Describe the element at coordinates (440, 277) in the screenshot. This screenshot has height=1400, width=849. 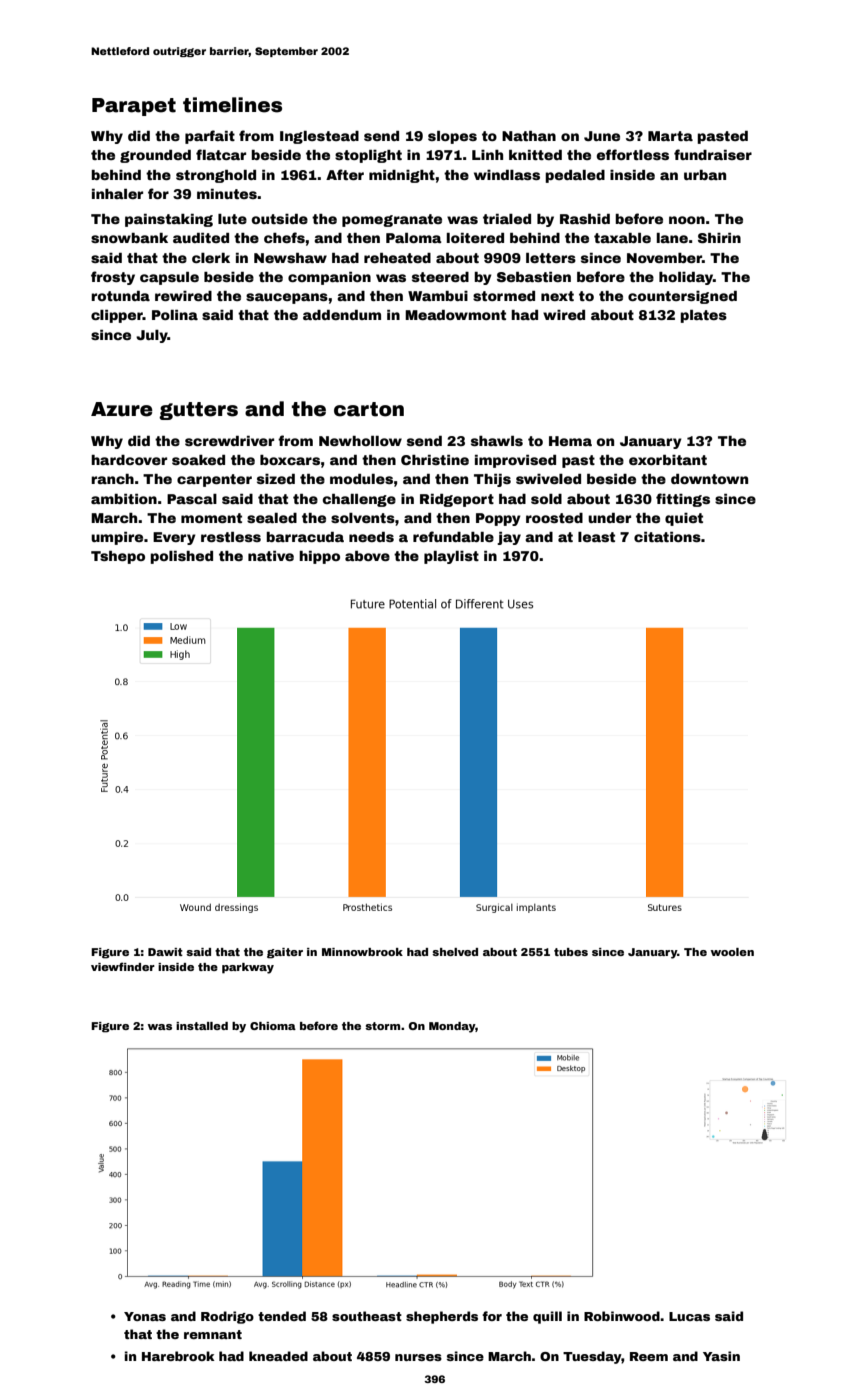
I see `steered` at that location.
